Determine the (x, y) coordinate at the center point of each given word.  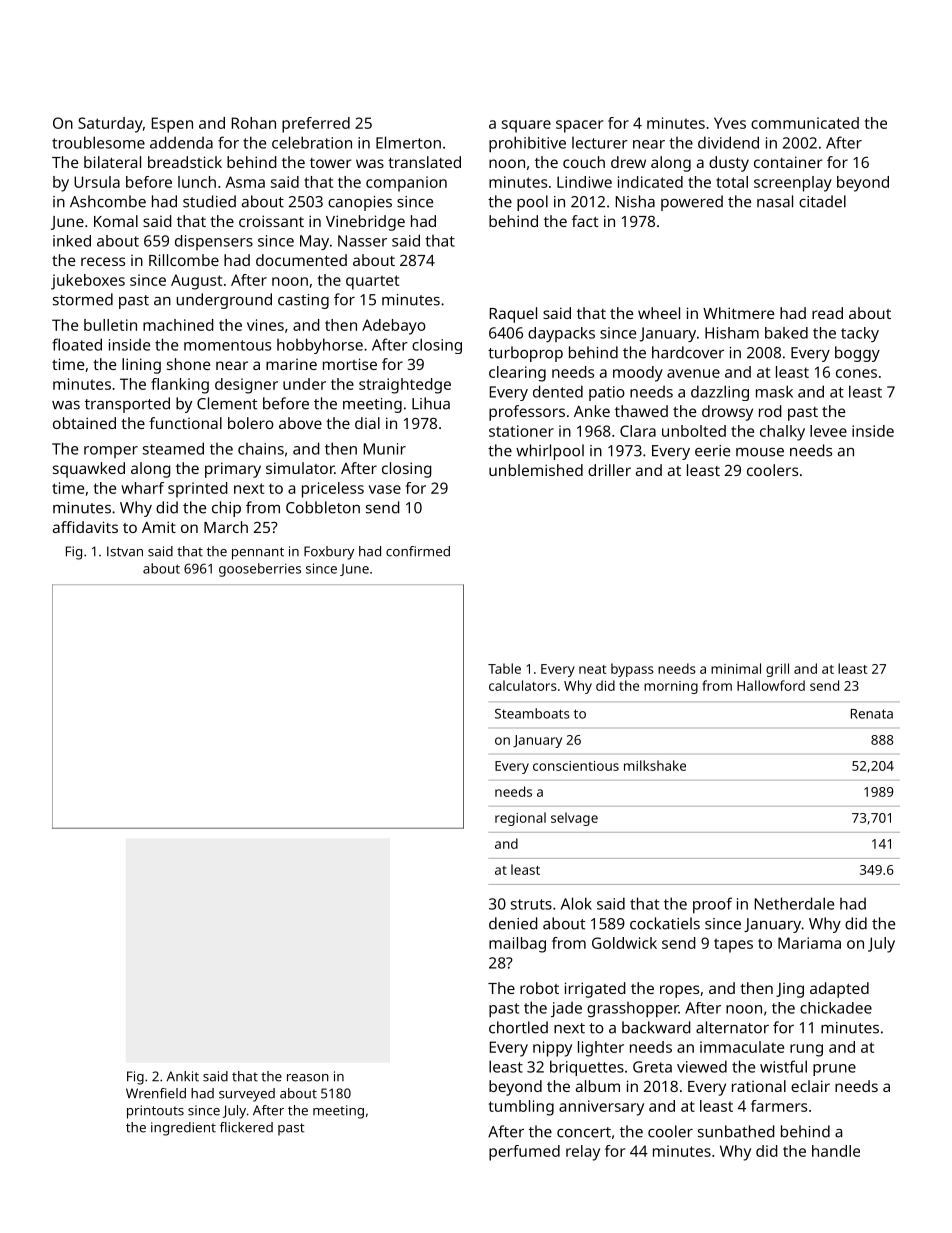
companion (406, 184)
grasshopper (633, 1009)
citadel (822, 201)
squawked (89, 470)
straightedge (405, 386)
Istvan (125, 551)
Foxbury (329, 553)
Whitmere (738, 313)
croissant (271, 221)
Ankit (183, 1076)
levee (828, 431)
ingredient (183, 1129)
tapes (733, 945)
